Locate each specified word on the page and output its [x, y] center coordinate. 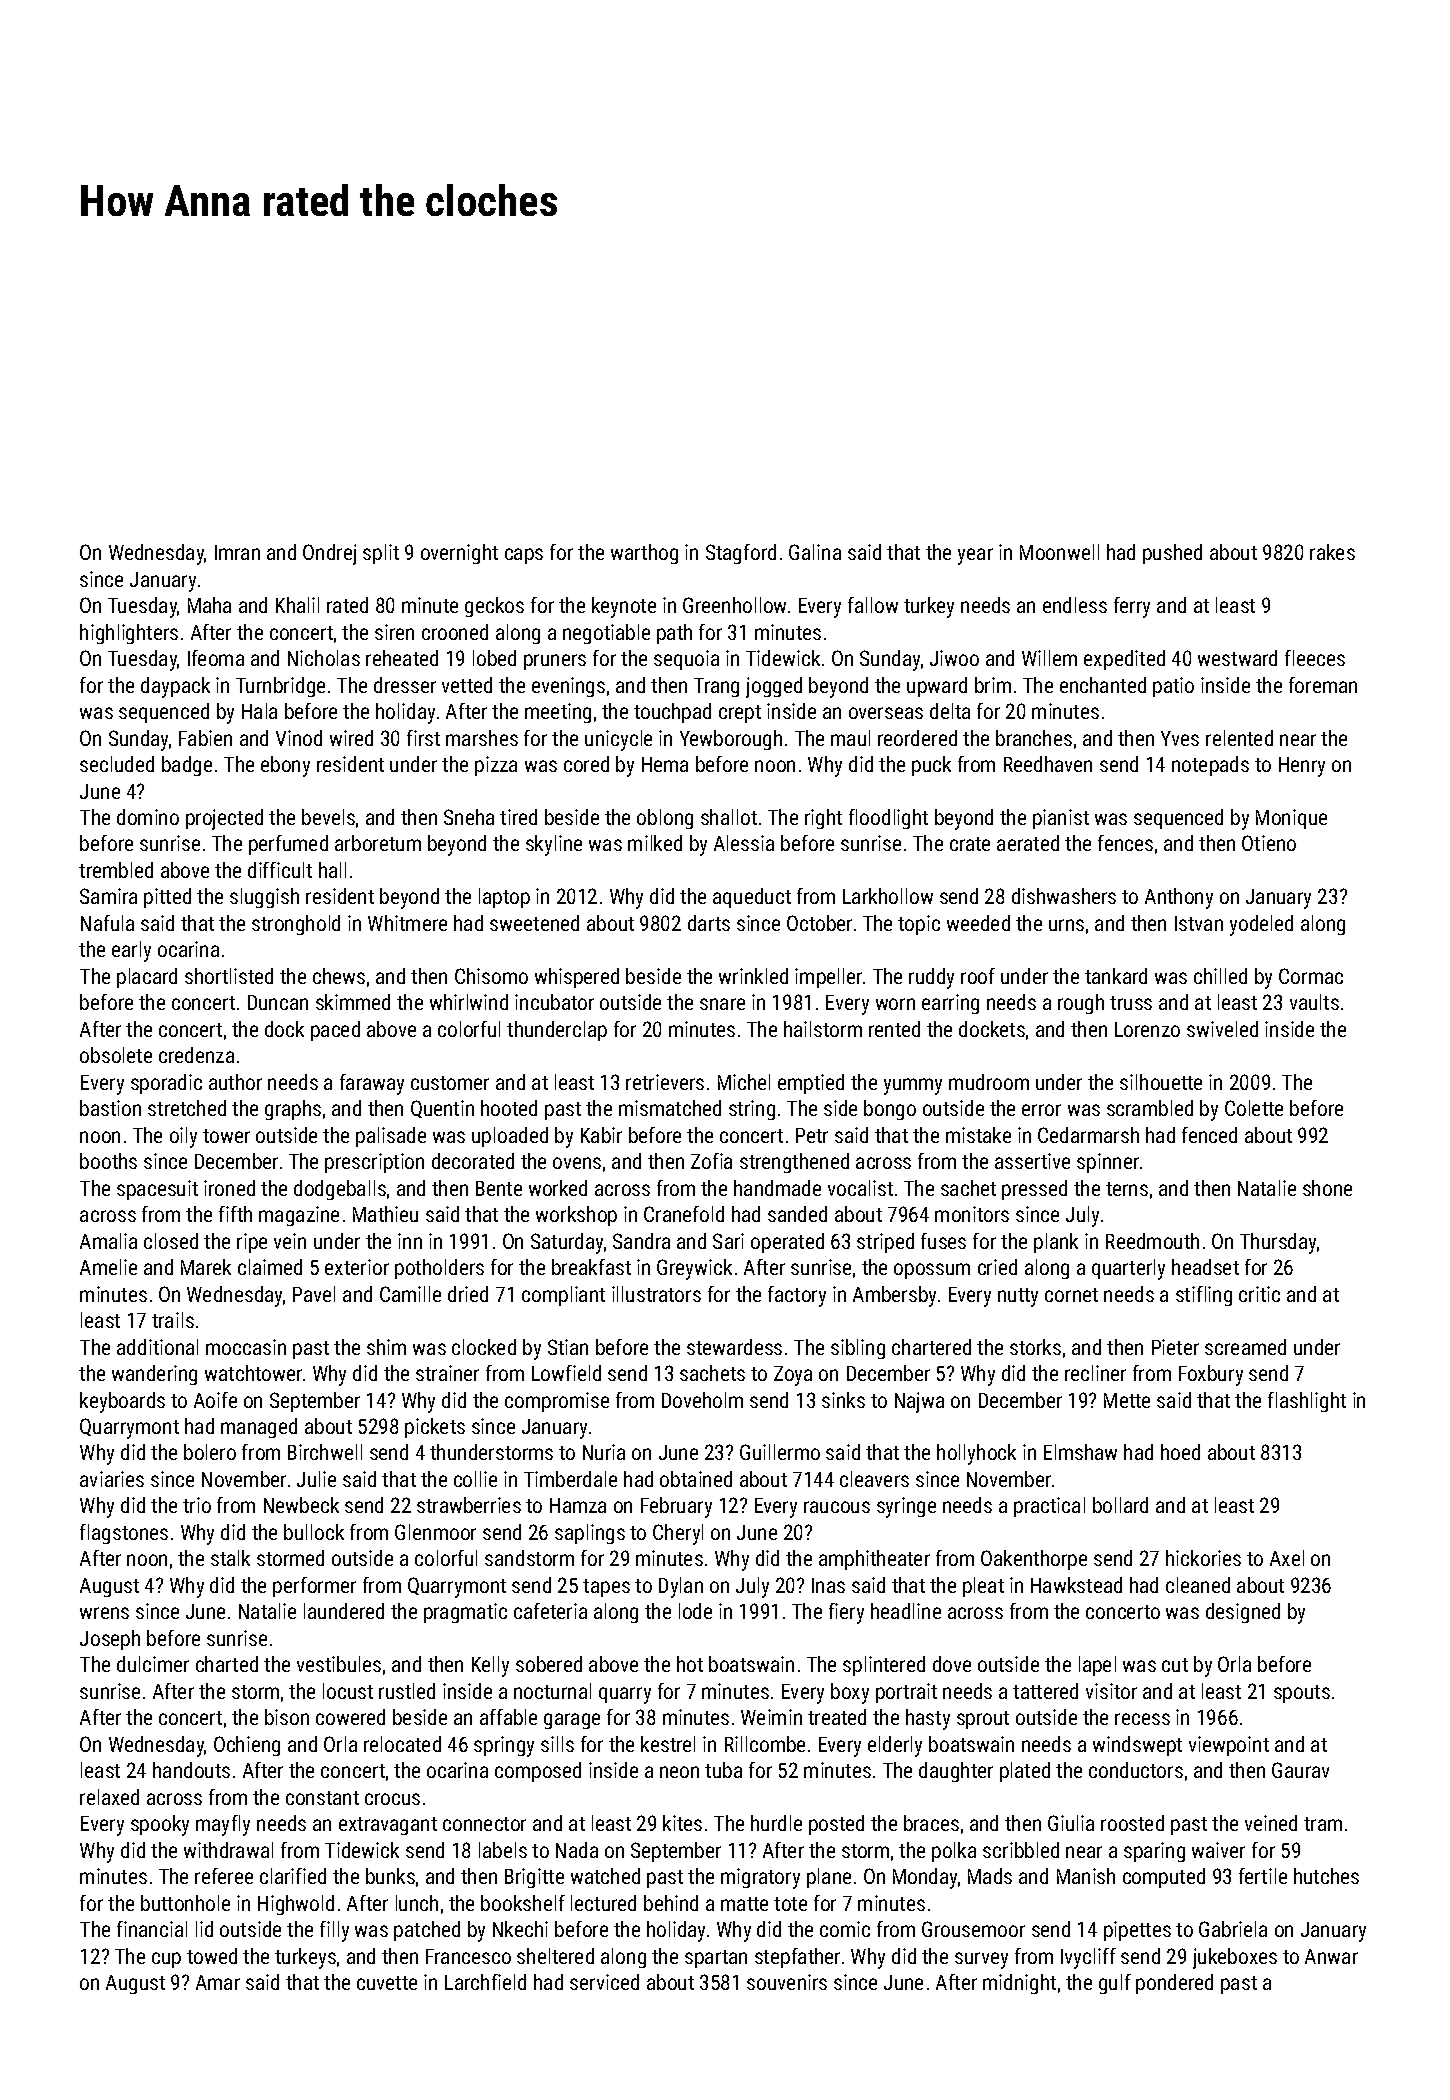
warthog [644, 554]
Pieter [1175, 1347]
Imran [237, 552]
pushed [1172, 554]
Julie [316, 1479]
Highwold [296, 1905]
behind [671, 1903]
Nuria [604, 1452]
